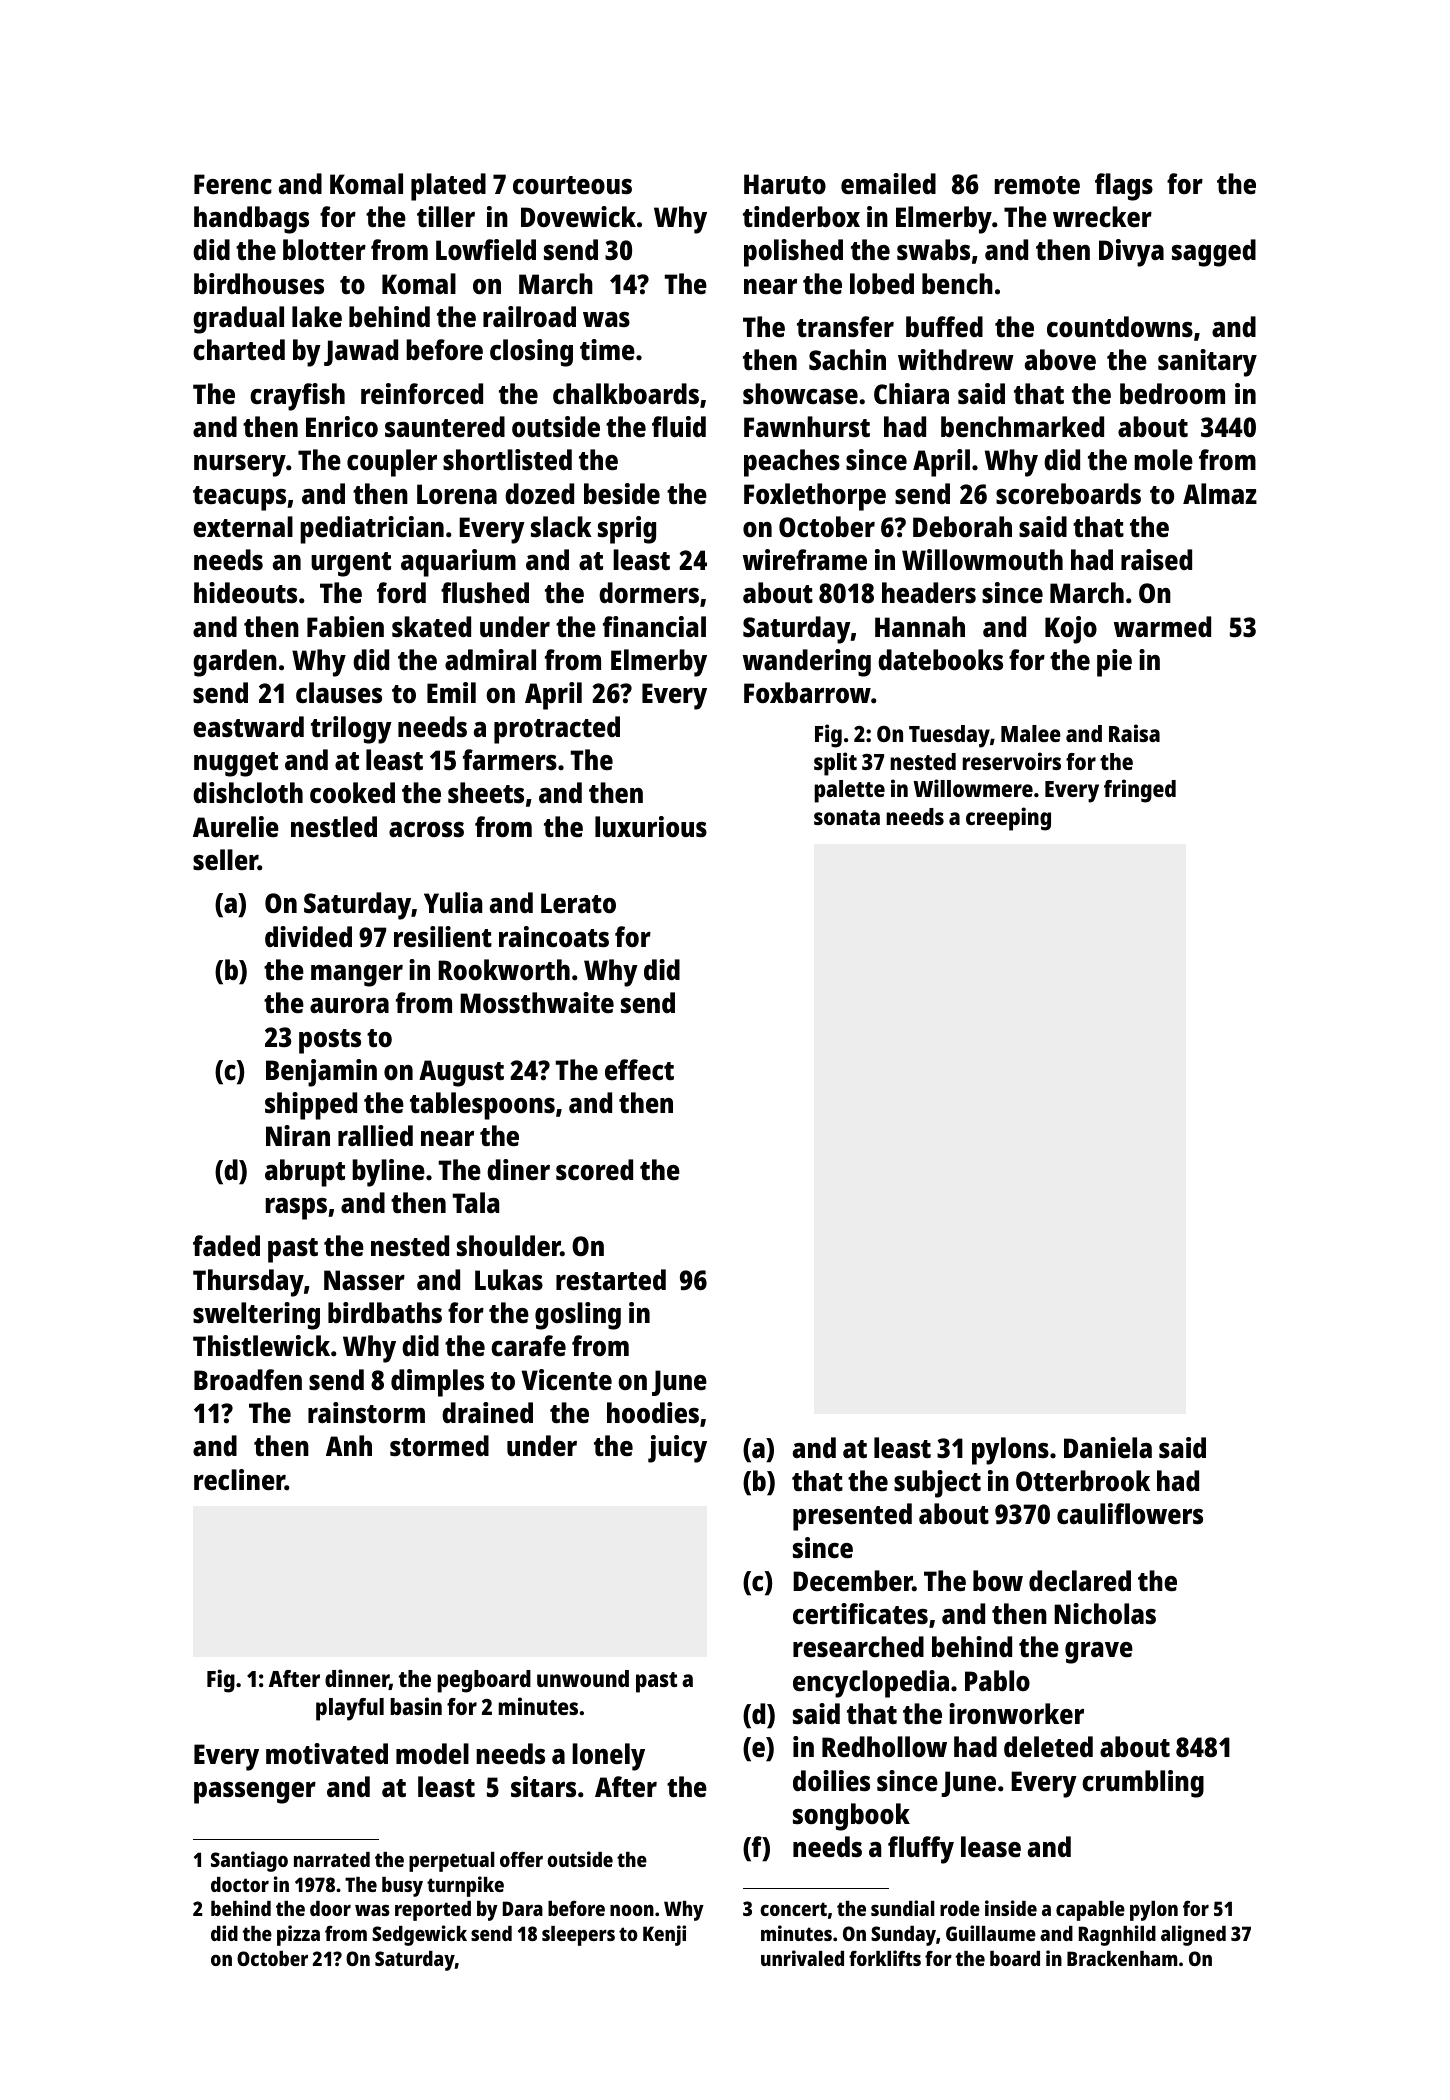  Describe the element at coordinates (802, 1958) in the image. I see `unrivaled` at that location.
